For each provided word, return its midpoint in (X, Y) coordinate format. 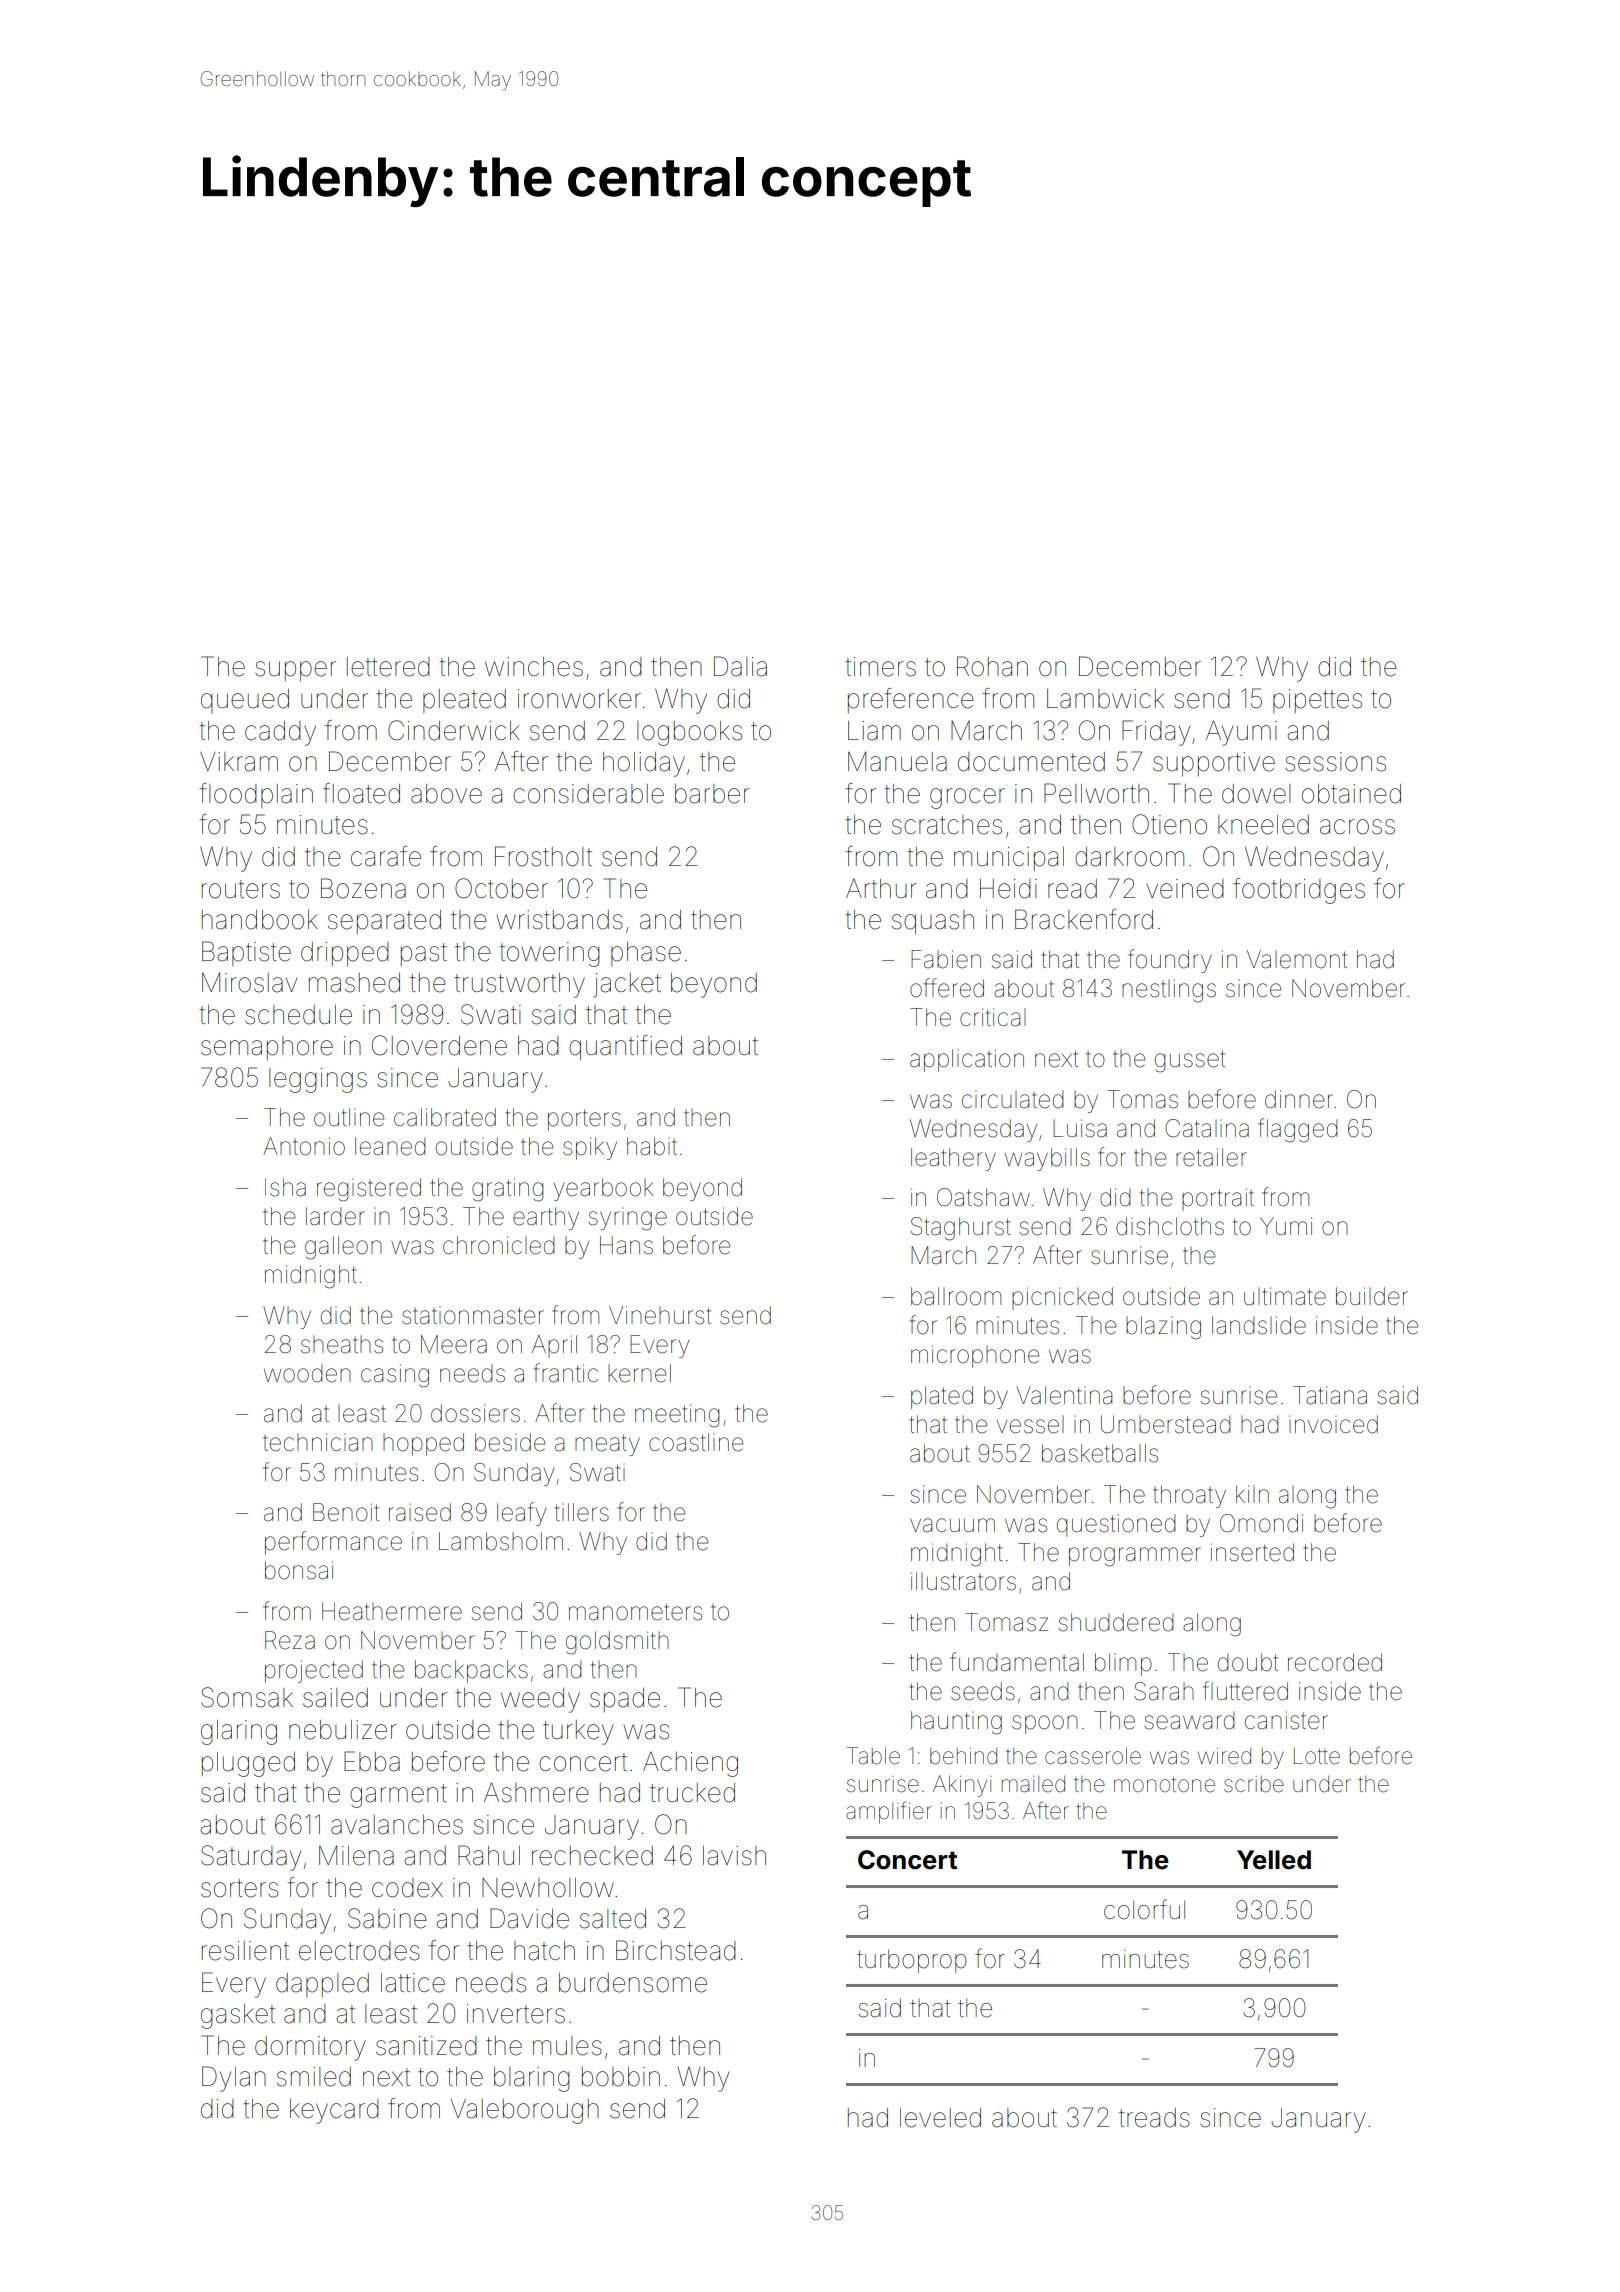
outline (349, 1117)
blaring (532, 2079)
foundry (1170, 961)
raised (420, 1512)
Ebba (372, 1761)
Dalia (740, 666)
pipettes (1317, 701)
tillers (582, 1512)
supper (295, 671)
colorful (1144, 1909)
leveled (940, 2118)
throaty (1189, 1496)
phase (646, 954)
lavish (734, 1856)
